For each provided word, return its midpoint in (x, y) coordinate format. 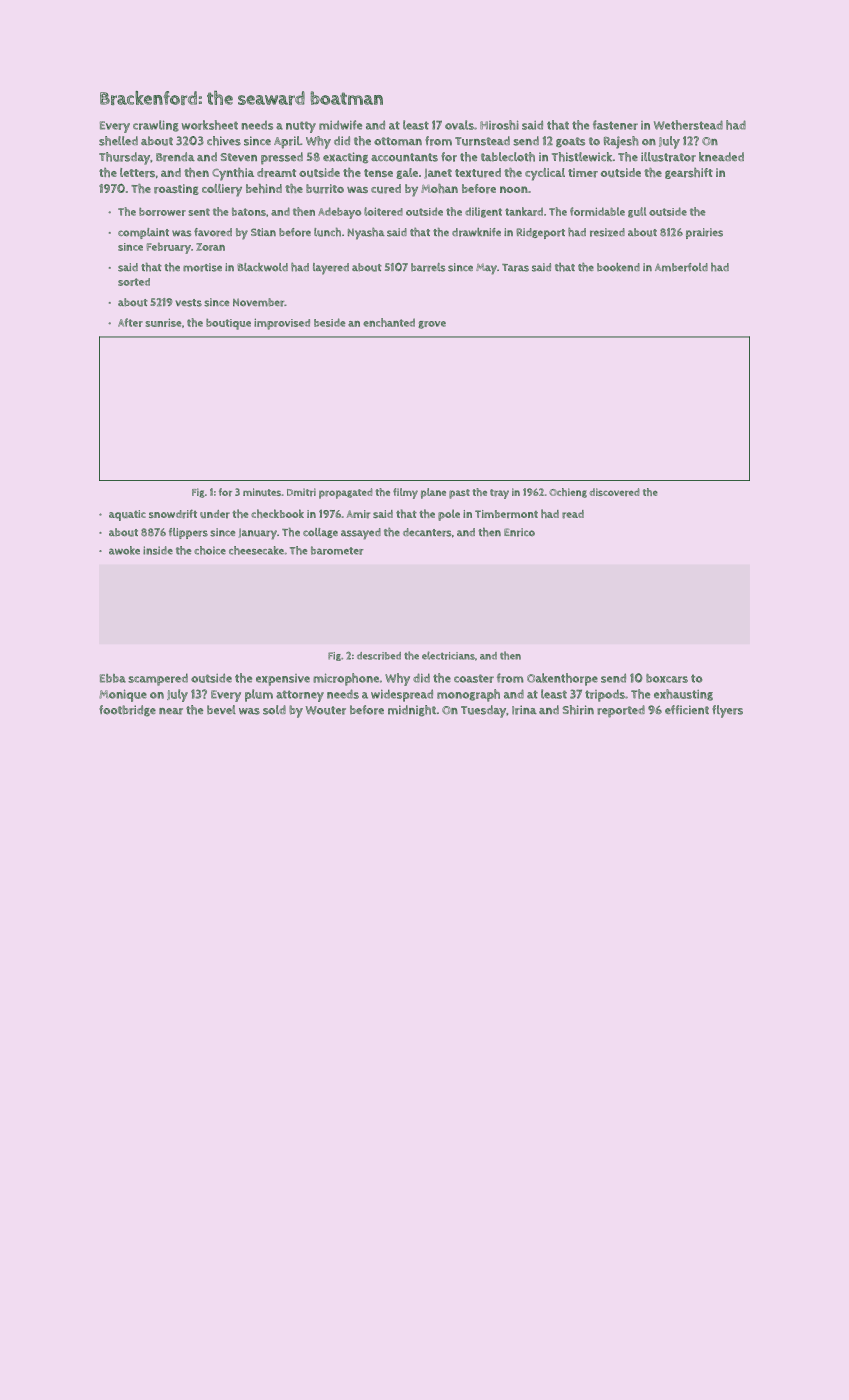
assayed (361, 534)
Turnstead (482, 141)
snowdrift (173, 514)
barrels (428, 267)
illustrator (668, 157)
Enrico (519, 532)
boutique (228, 324)
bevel (221, 710)
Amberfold (681, 267)
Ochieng (568, 493)
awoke (124, 550)
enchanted (389, 322)
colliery (222, 190)
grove (432, 325)
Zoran (210, 247)
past (459, 494)
